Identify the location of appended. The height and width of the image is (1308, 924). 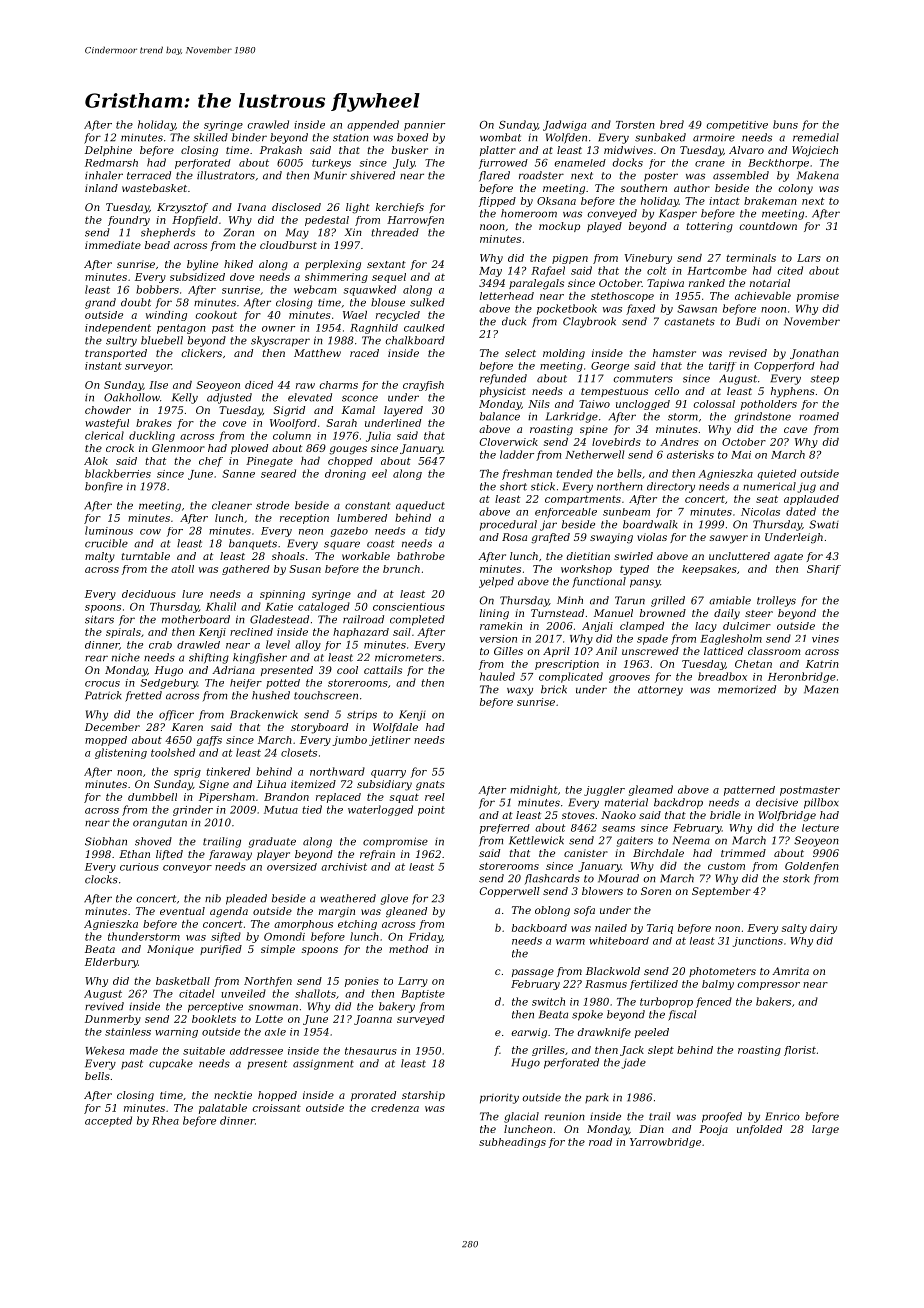
(373, 125).
